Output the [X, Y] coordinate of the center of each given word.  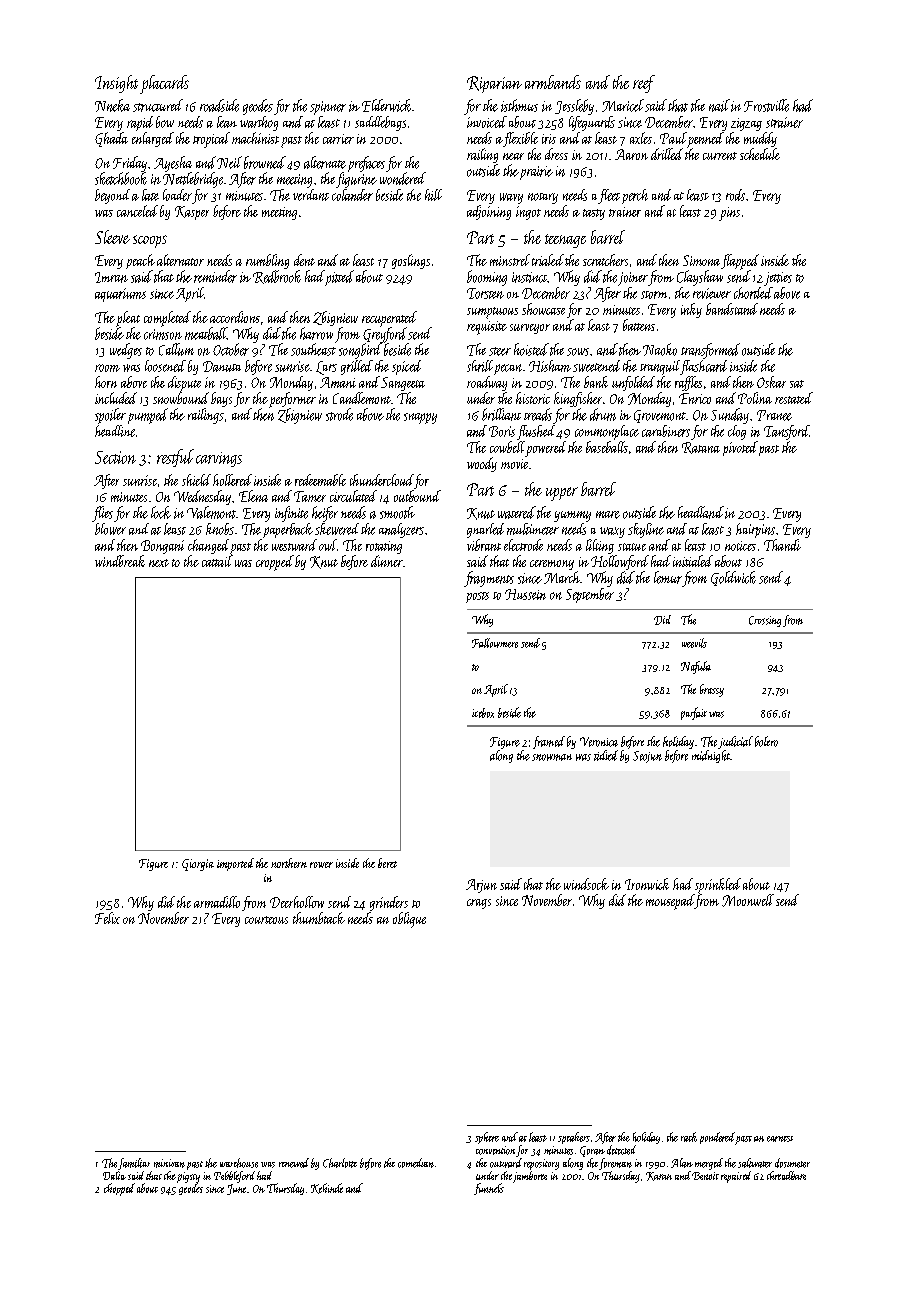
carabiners [666, 431]
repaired [736, 1177]
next [159, 563]
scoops [150, 241]
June [236, 1189]
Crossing [765, 621]
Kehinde [327, 1188]
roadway [487, 383]
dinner [387, 561]
